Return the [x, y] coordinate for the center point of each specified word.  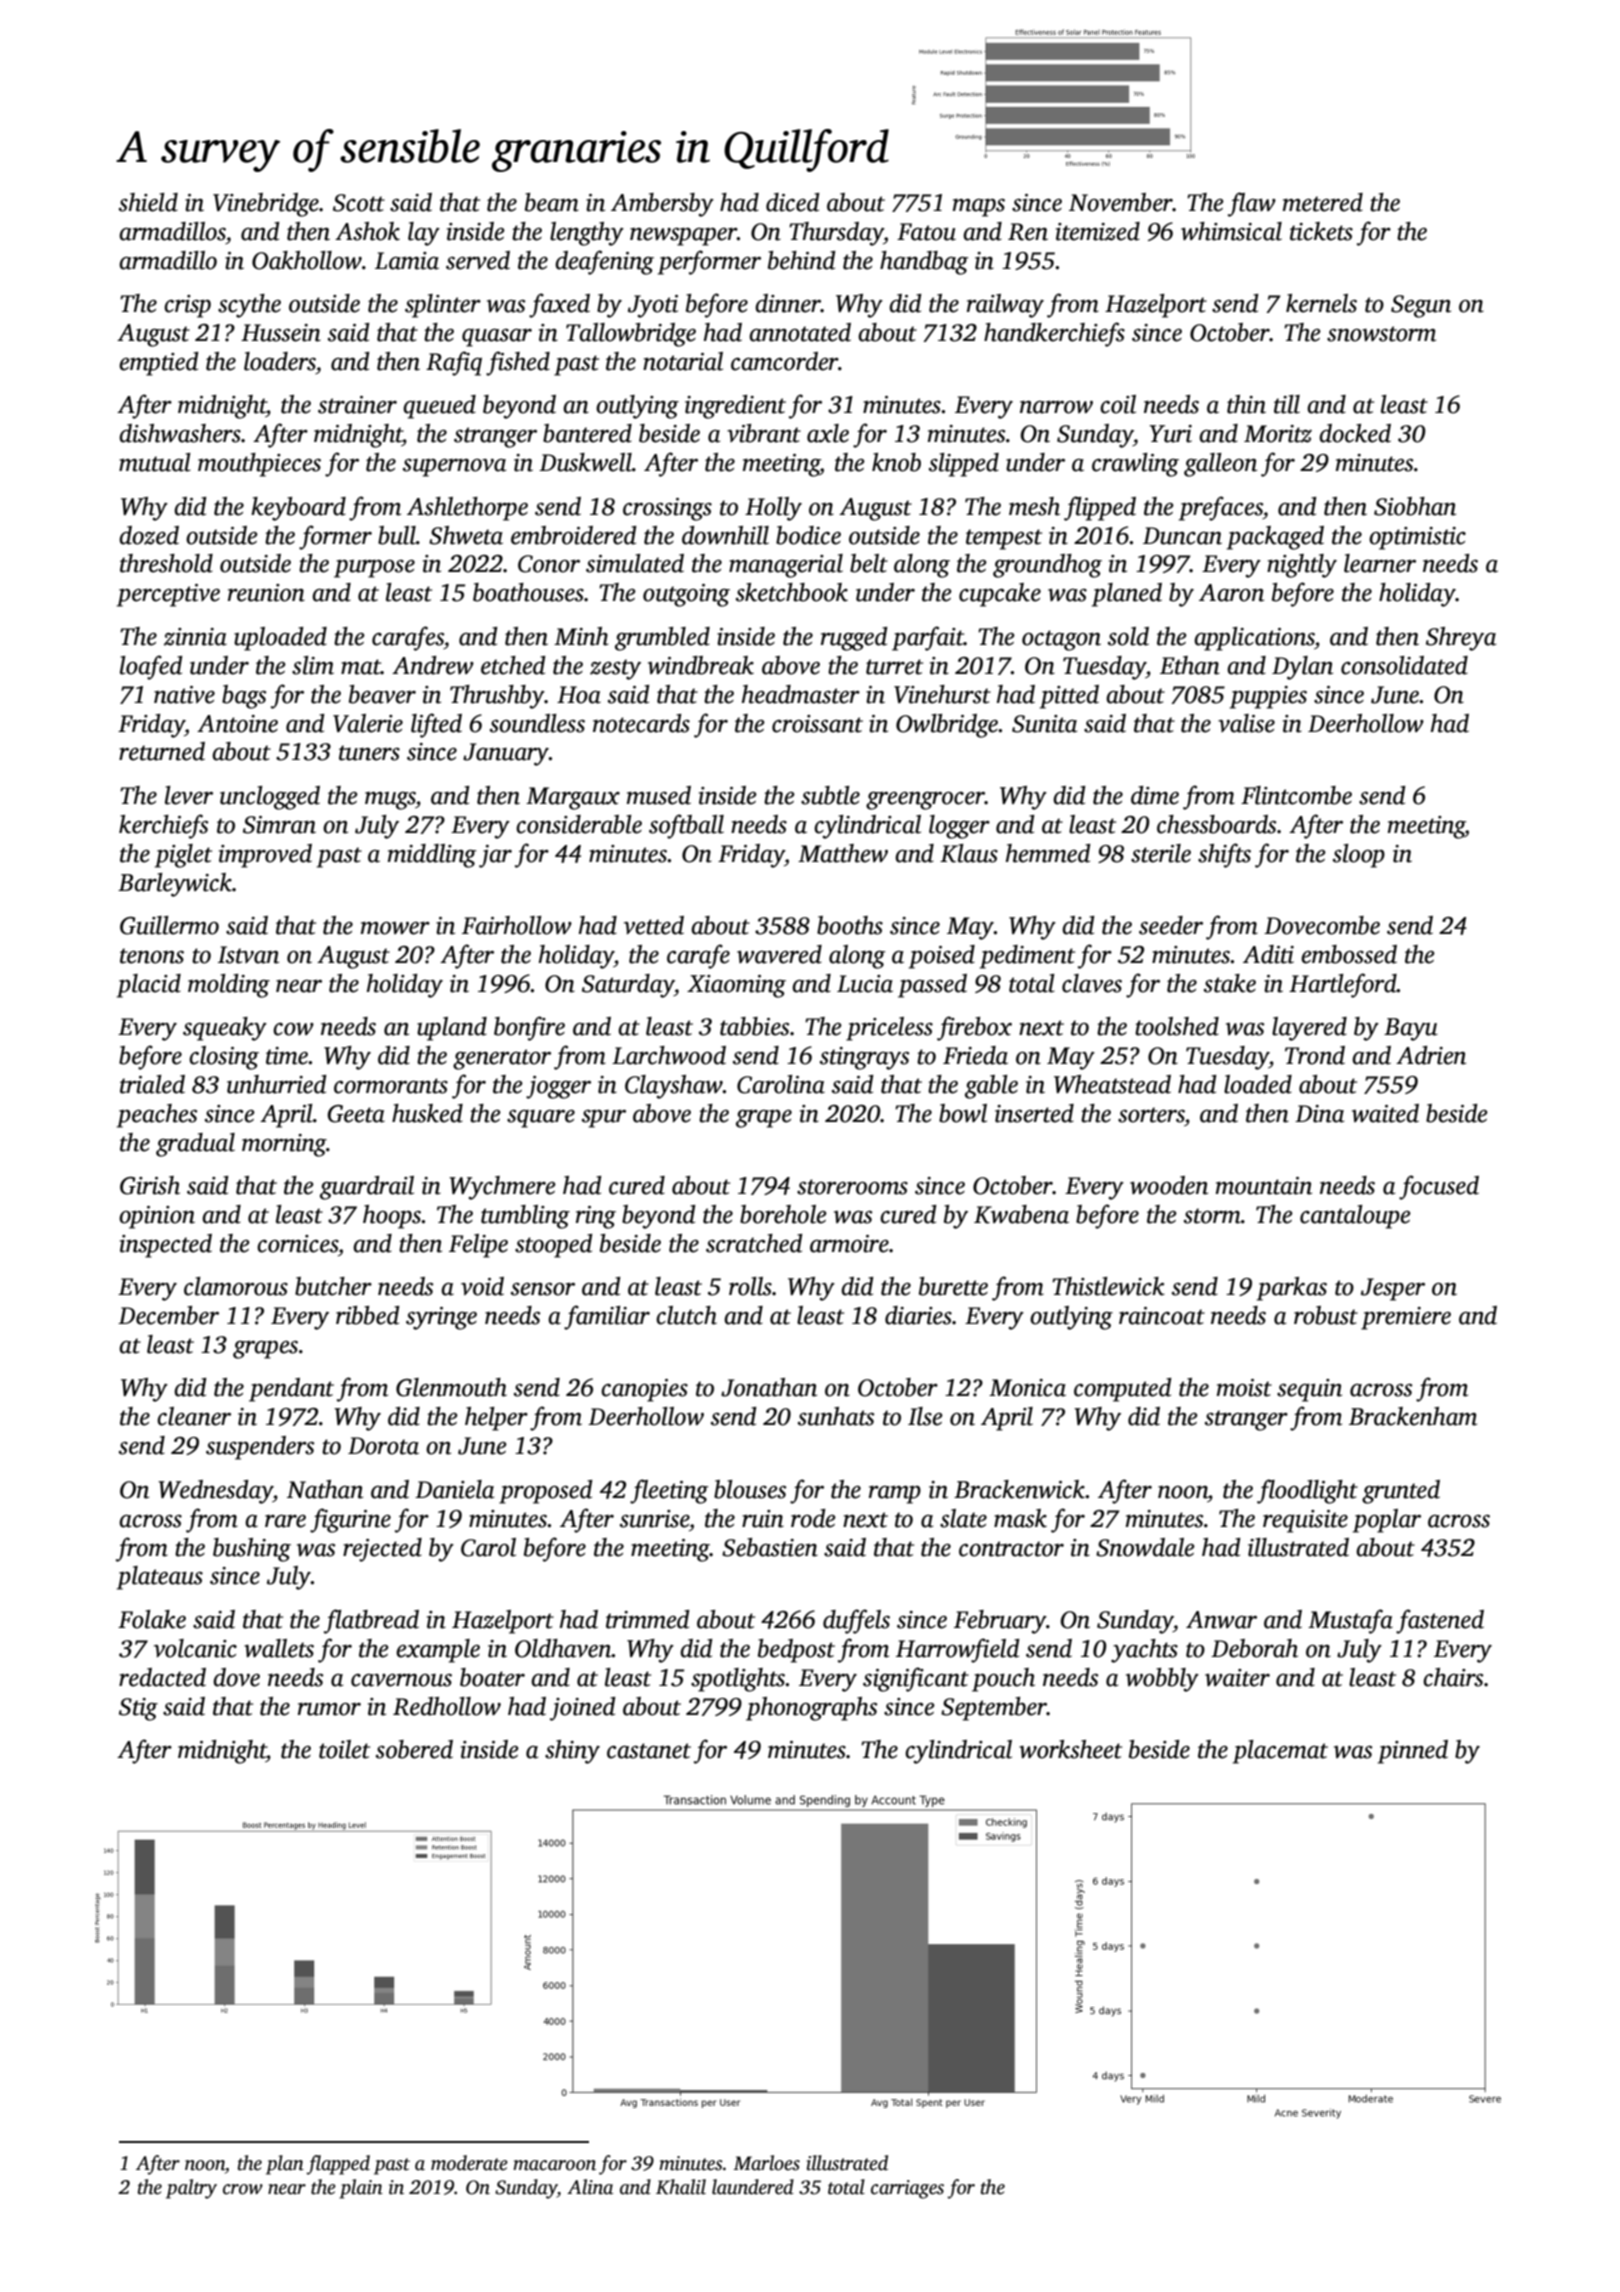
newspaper [683, 237]
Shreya [1461, 639]
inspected [166, 1246]
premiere [1406, 1318]
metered [1323, 202]
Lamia [407, 261]
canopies [644, 1390]
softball [686, 826]
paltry [191, 2189]
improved [265, 856]
